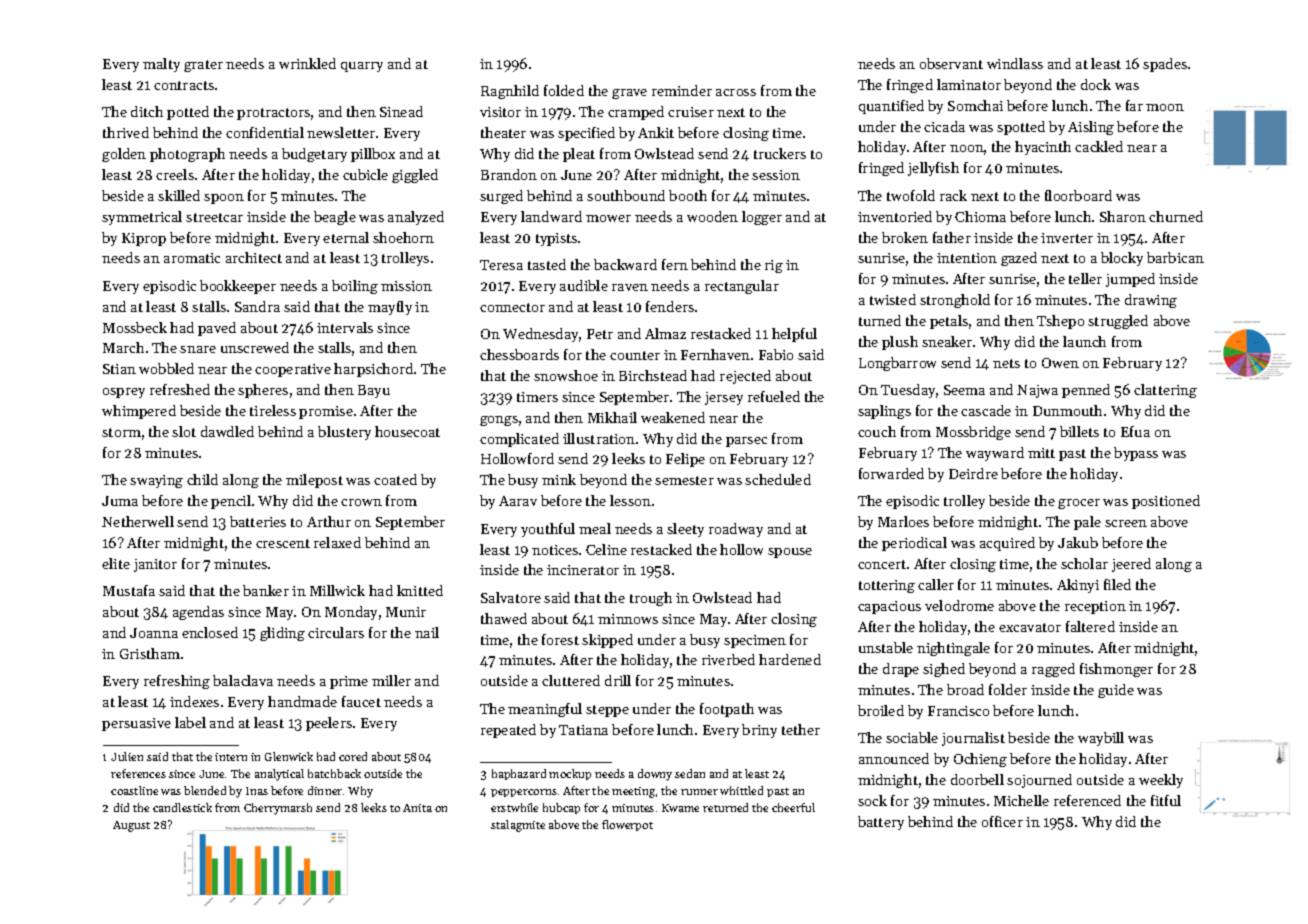  Describe the element at coordinates (161, 65) in the document. I see `malty` at that location.
